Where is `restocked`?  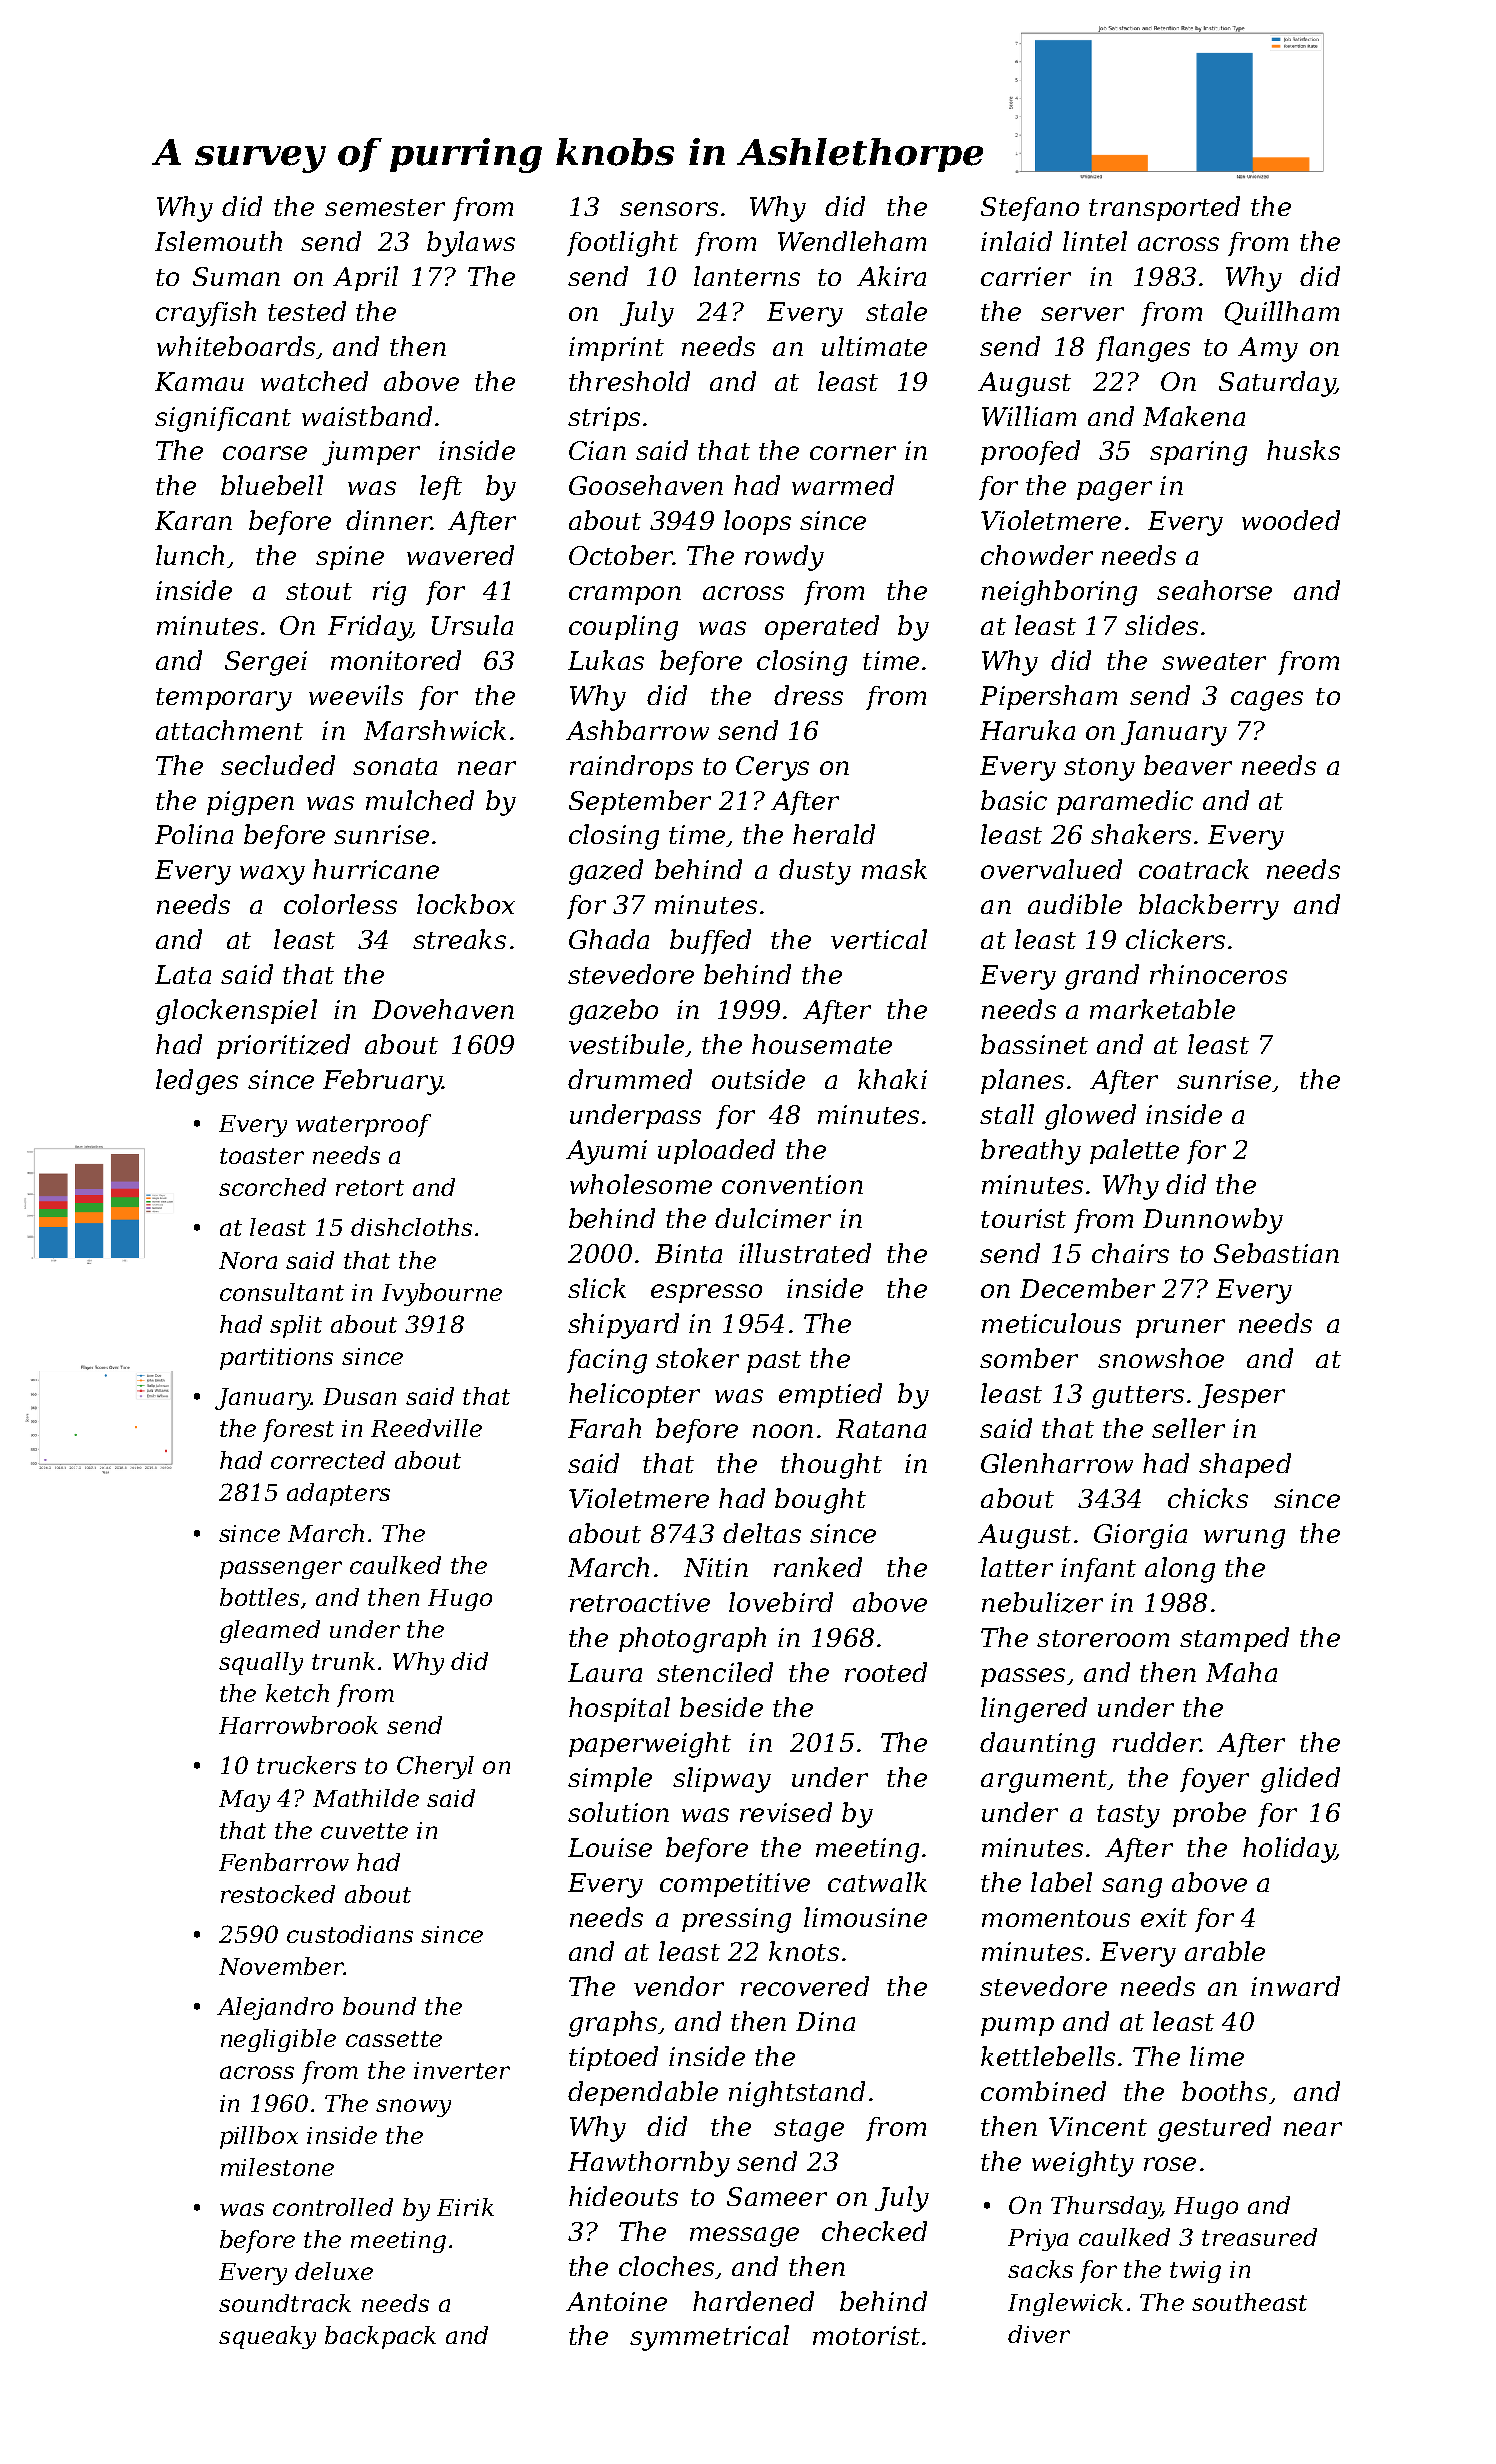 restocked is located at coordinates (278, 1894).
